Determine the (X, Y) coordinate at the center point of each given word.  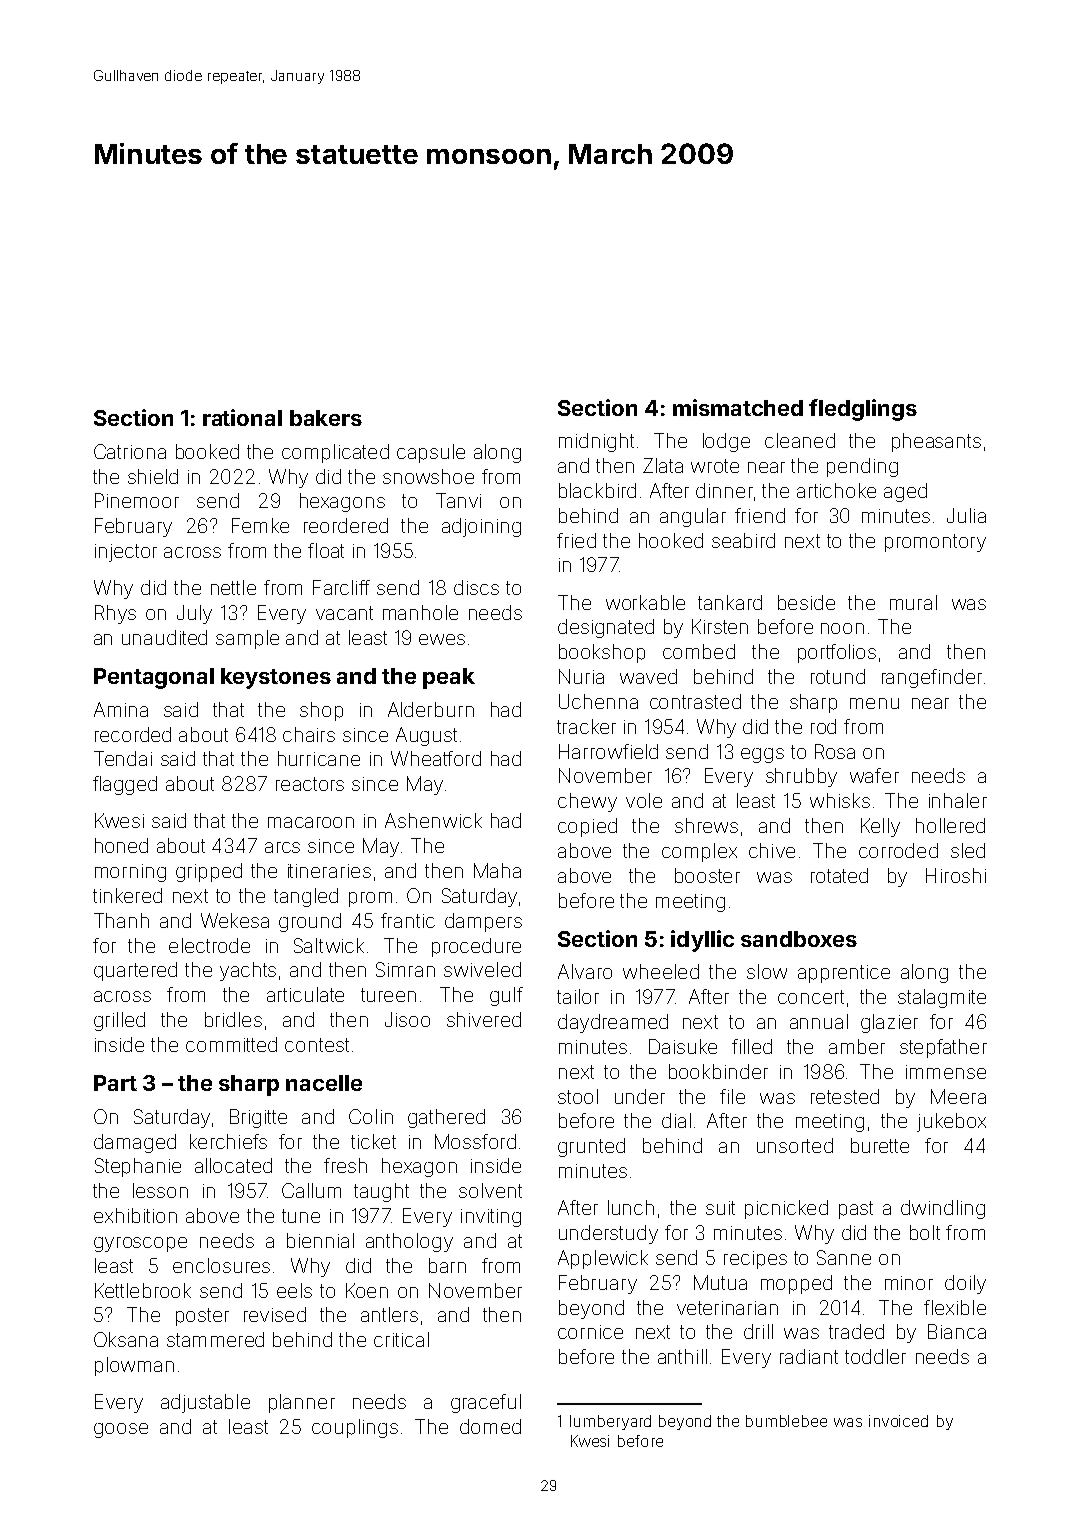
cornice (590, 1332)
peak (449, 678)
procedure (476, 947)
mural (913, 602)
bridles (233, 1019)
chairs (309, 734)
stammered (215, 1339)
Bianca (957, 1331)
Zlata (663, 465)
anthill (682, 1356)
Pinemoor (137, 500)
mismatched (738, 407)
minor (909, 1283)
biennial (320, 1240)
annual (819, 1021)
